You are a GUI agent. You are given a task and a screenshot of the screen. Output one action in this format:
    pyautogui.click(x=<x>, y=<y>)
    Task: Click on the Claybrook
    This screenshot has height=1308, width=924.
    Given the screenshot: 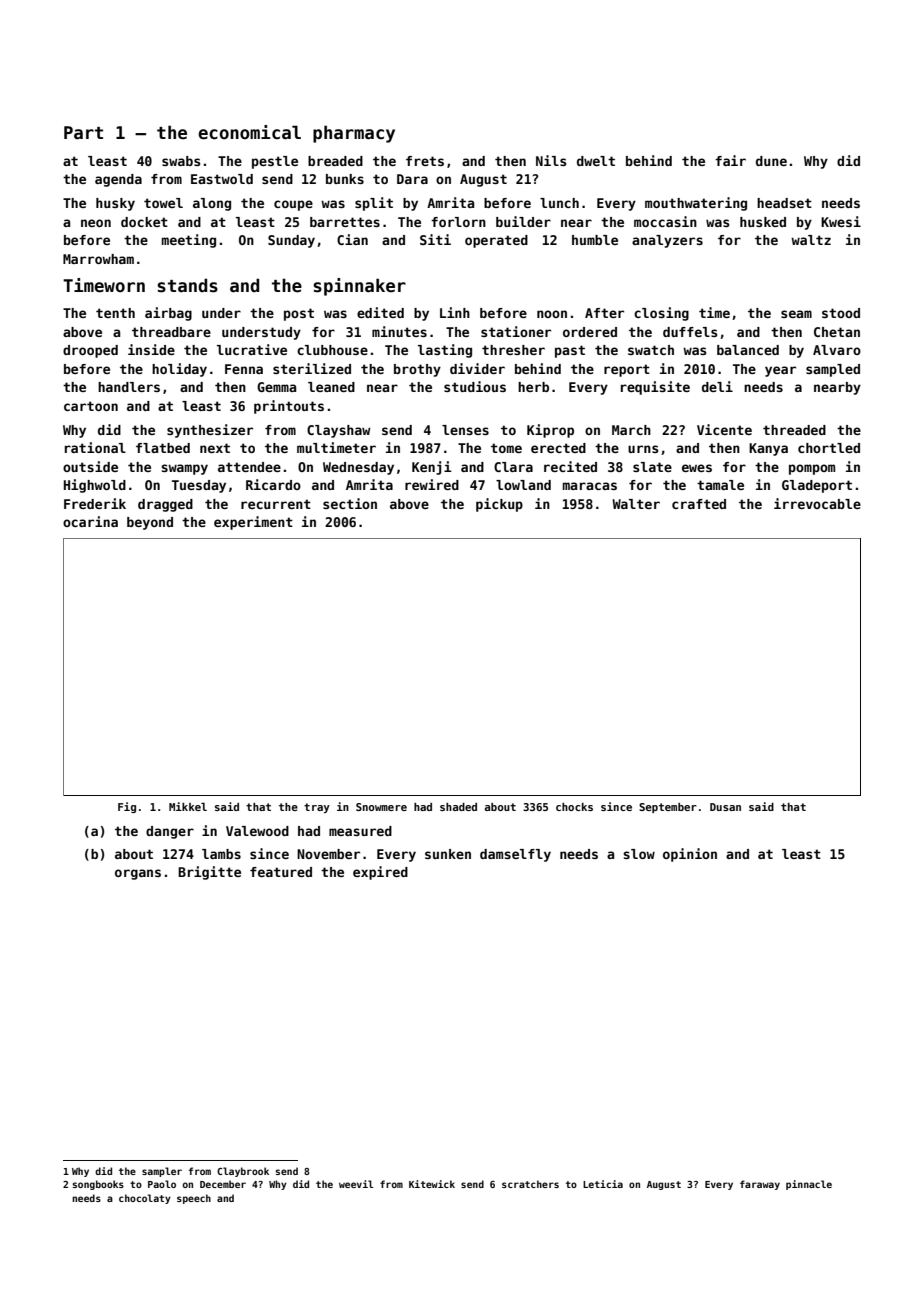 What is the action you would take?
    pyautogui.click(x=243, y=1172)
